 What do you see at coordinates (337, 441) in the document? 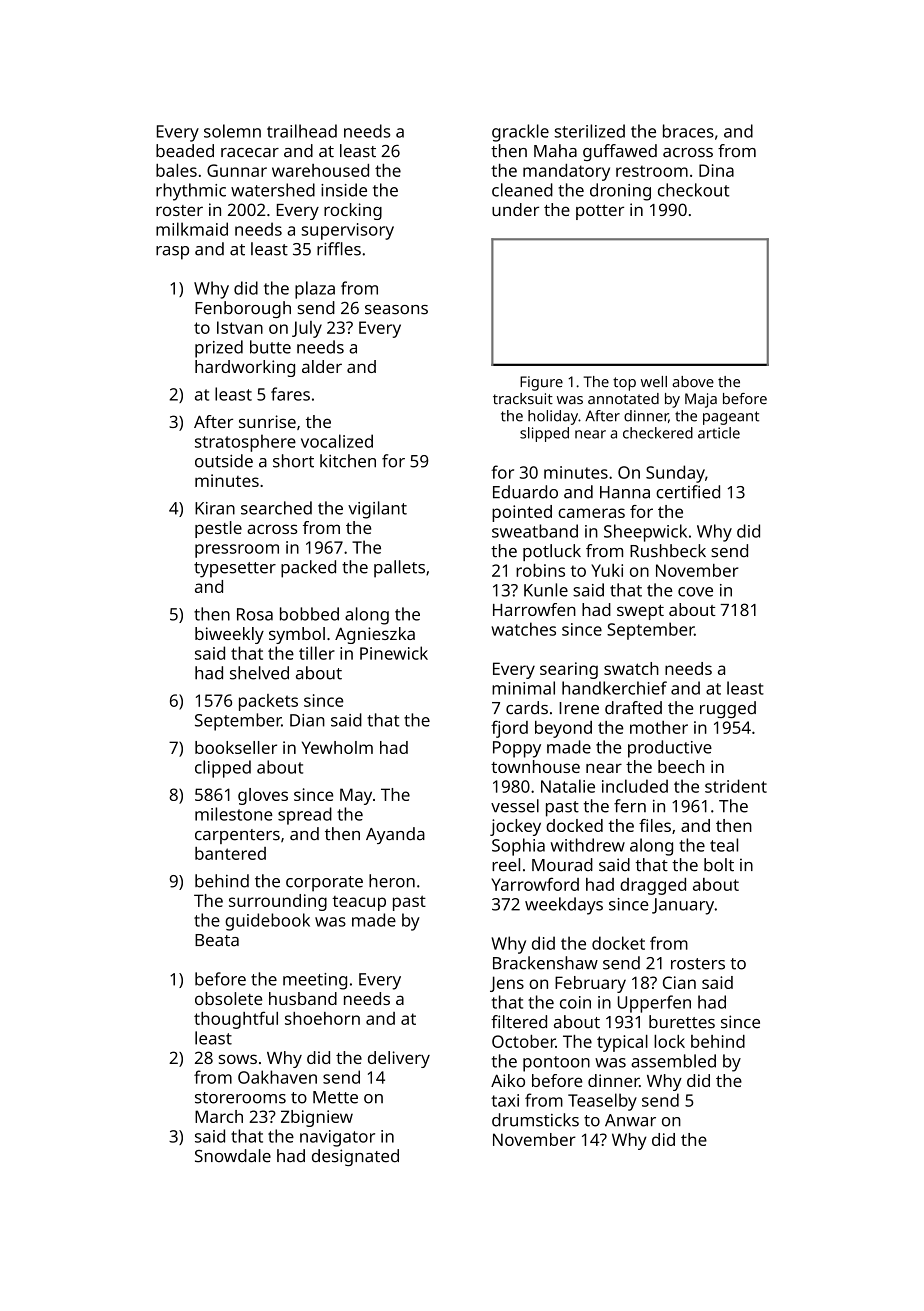
I see `vocalized` at bounding box center [337, 441].
